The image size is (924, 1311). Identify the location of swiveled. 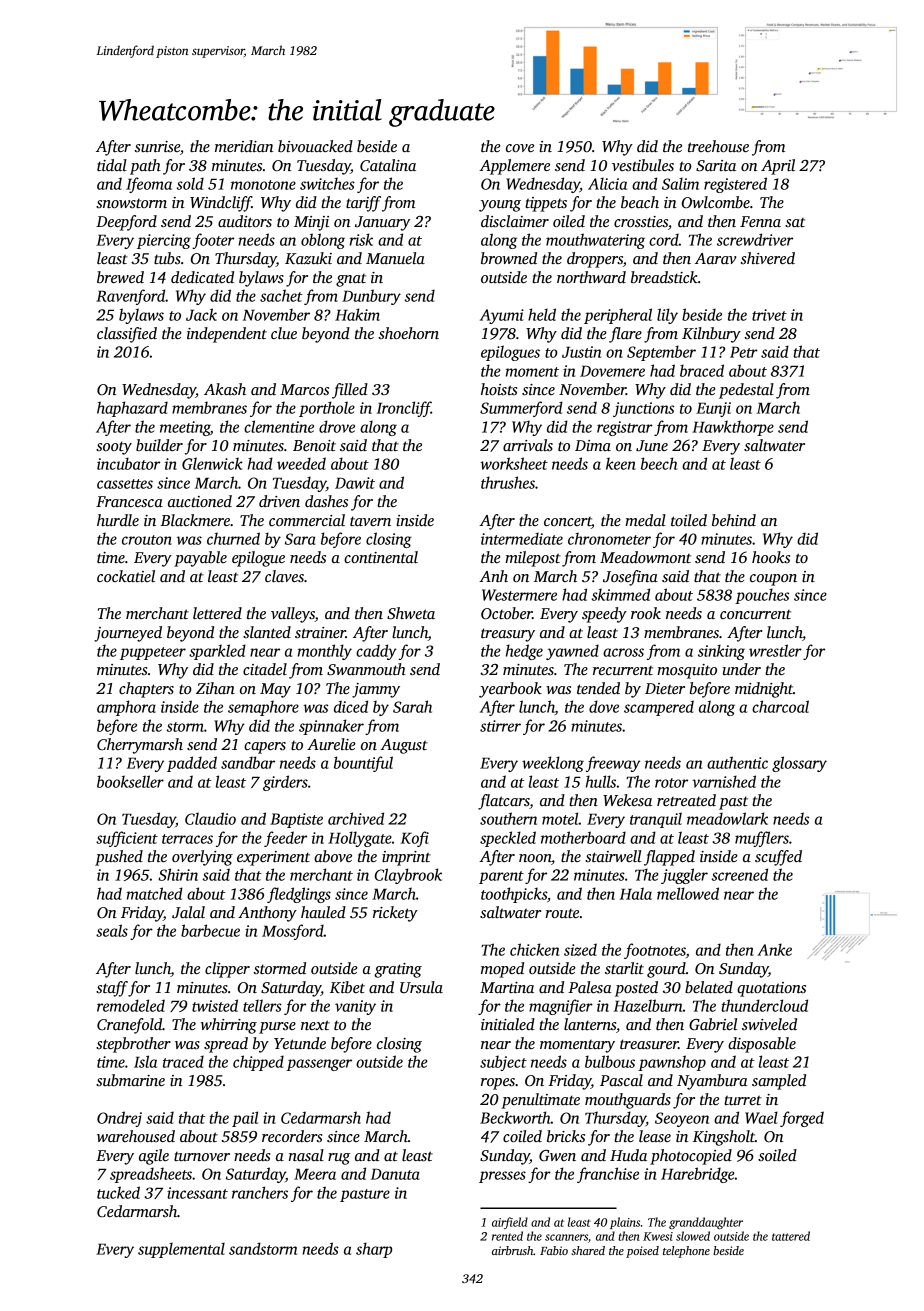
(769, 1024).
